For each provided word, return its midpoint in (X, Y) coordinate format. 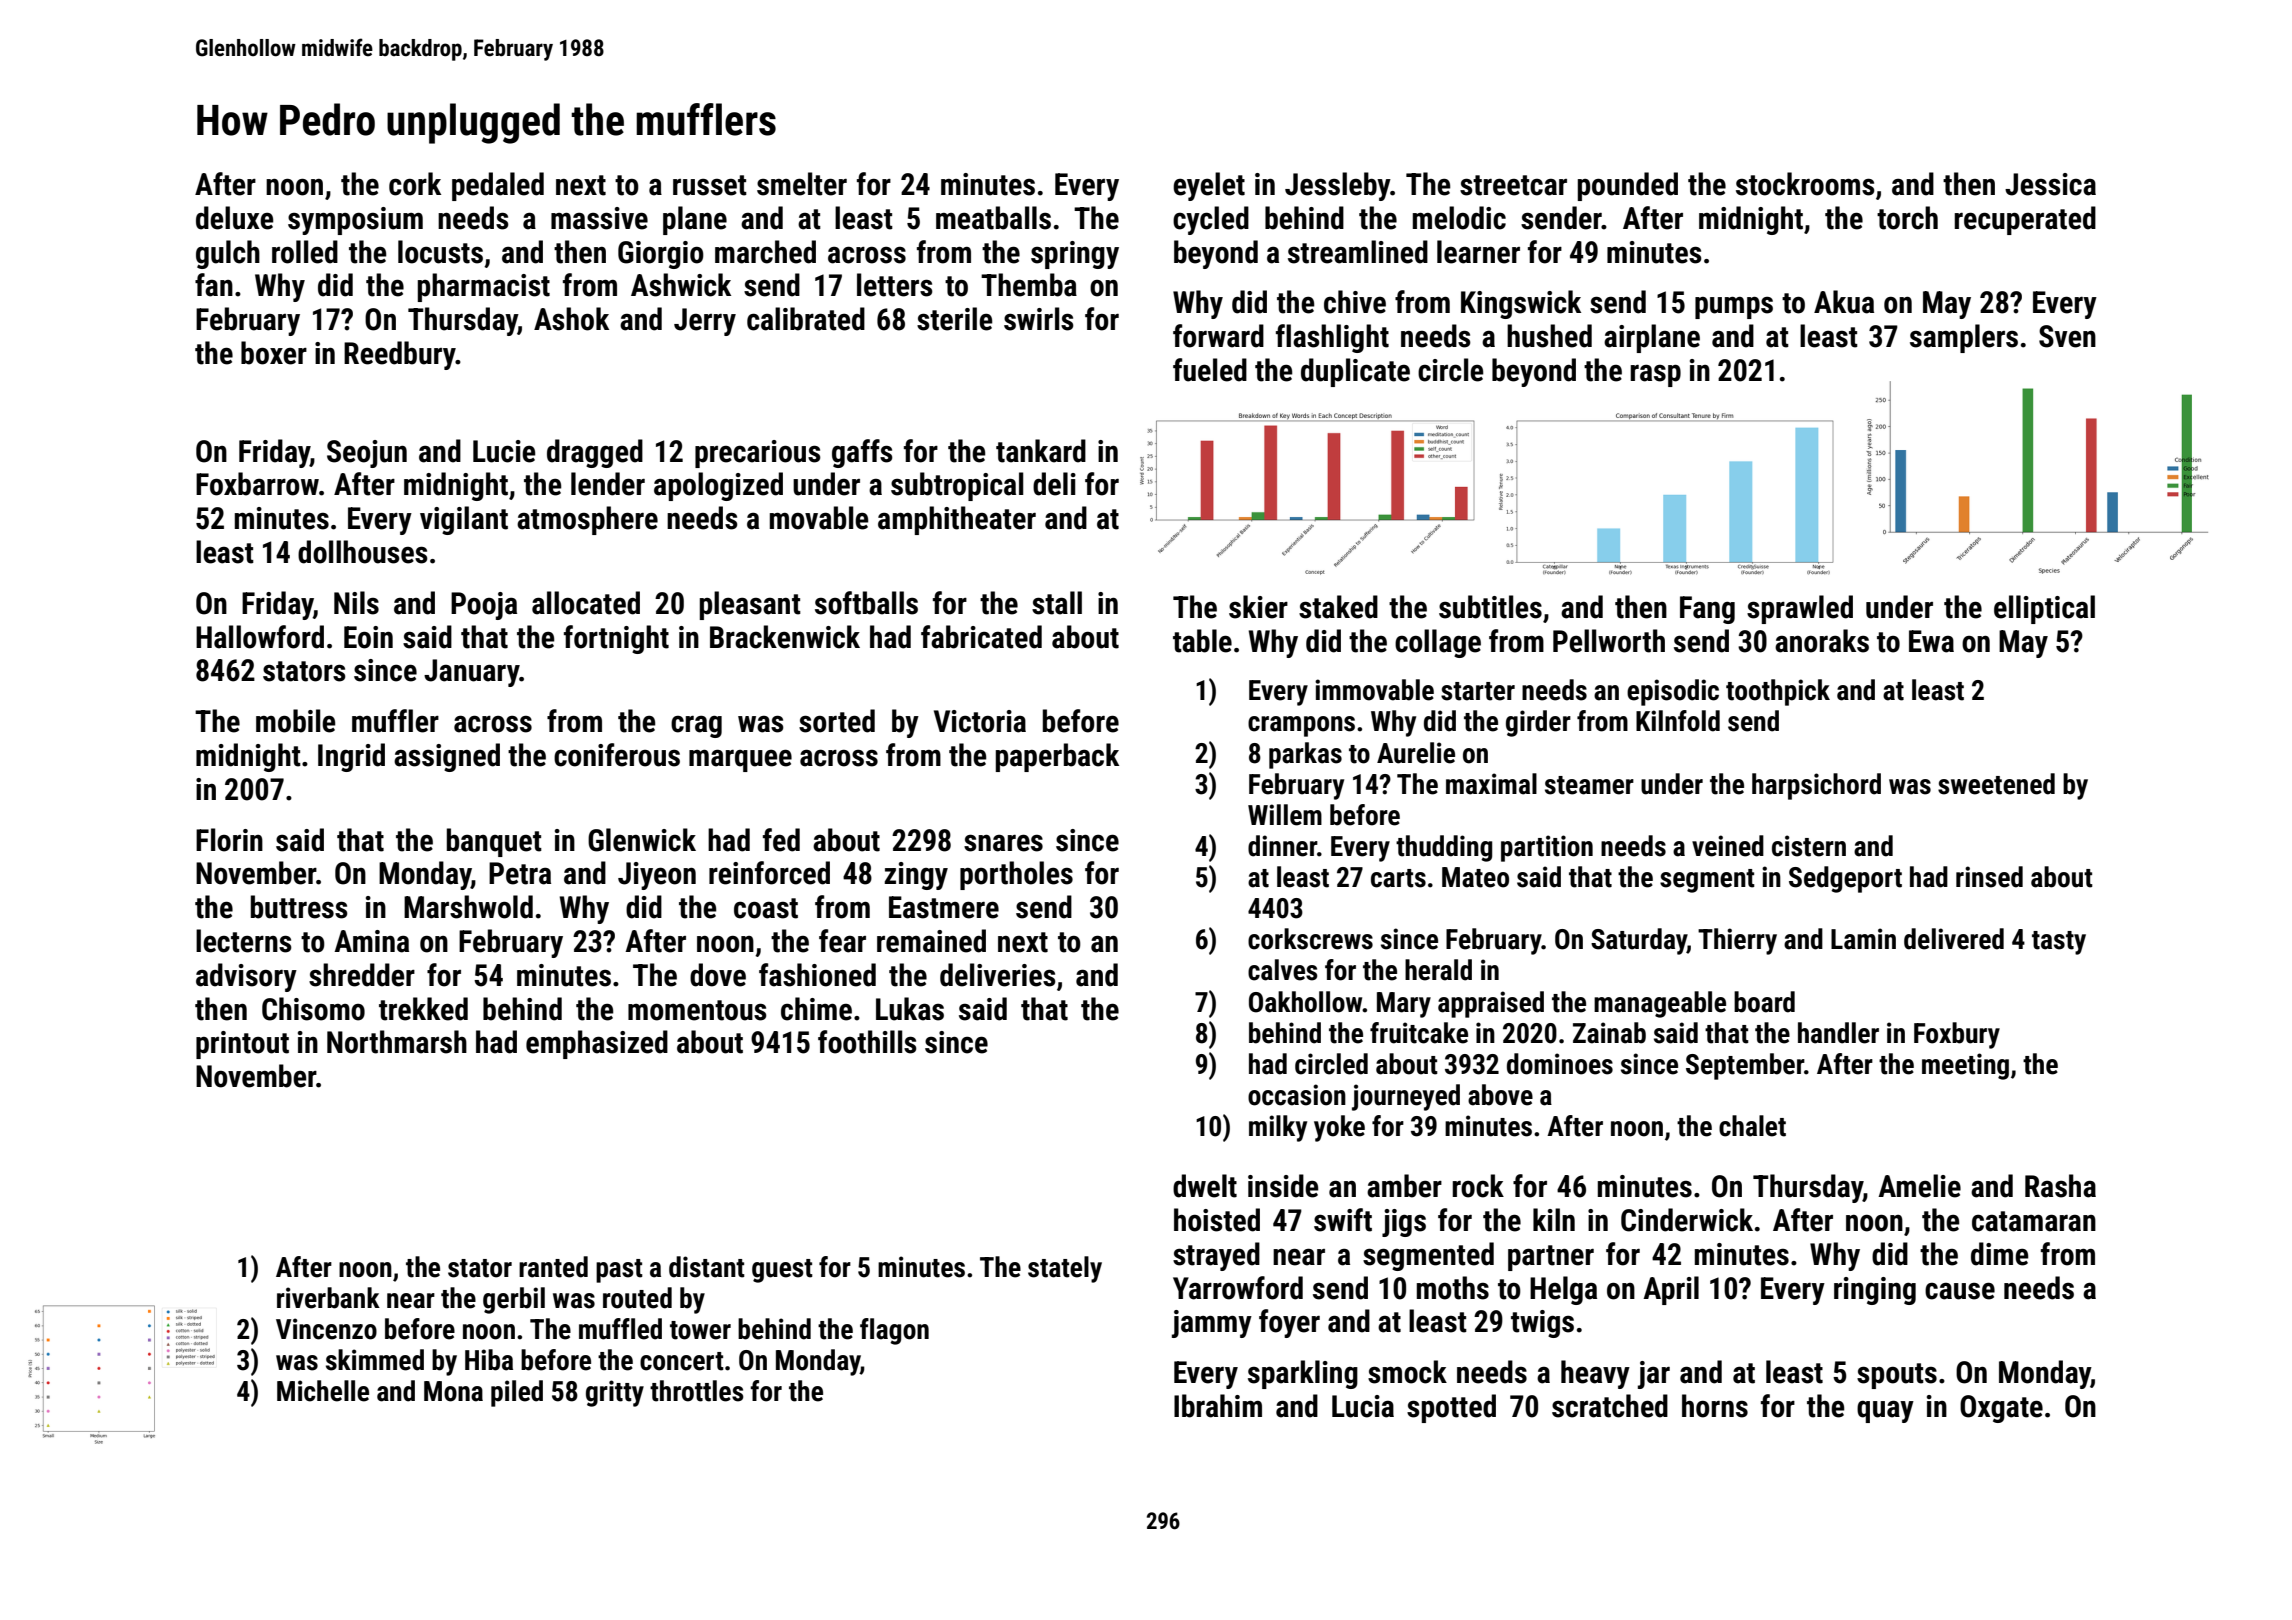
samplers (1964, 338)
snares (1003, 843)
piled (517, 1393)
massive (599, 218)
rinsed (1989, 877)
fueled (1210, 370)
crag (696, 726)
